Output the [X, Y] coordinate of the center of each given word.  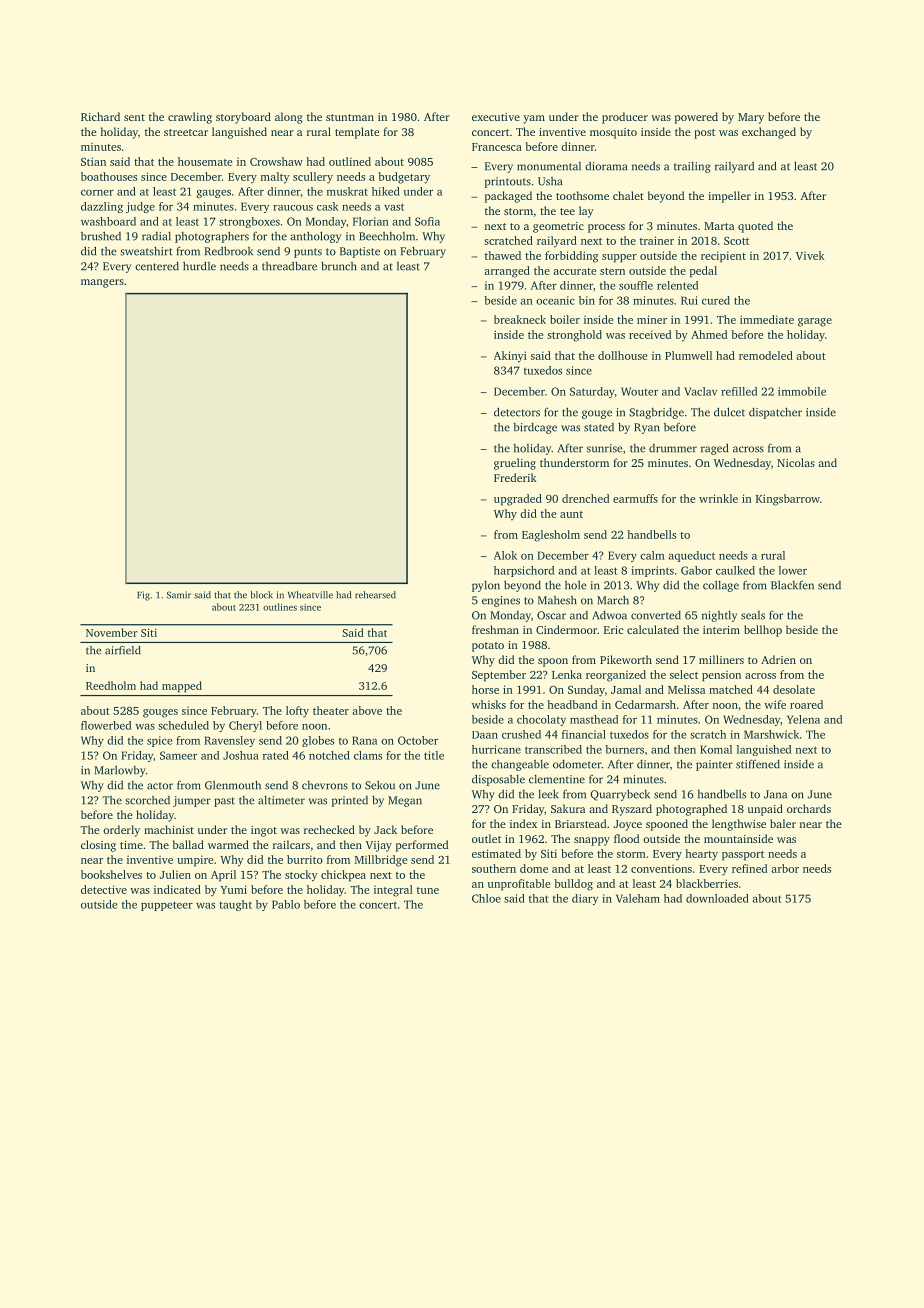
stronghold [574, 336]
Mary [751, 118]
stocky [301, 876]
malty [275, 178]
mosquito [613, 133]
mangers [102, 283]
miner [652, 319]
